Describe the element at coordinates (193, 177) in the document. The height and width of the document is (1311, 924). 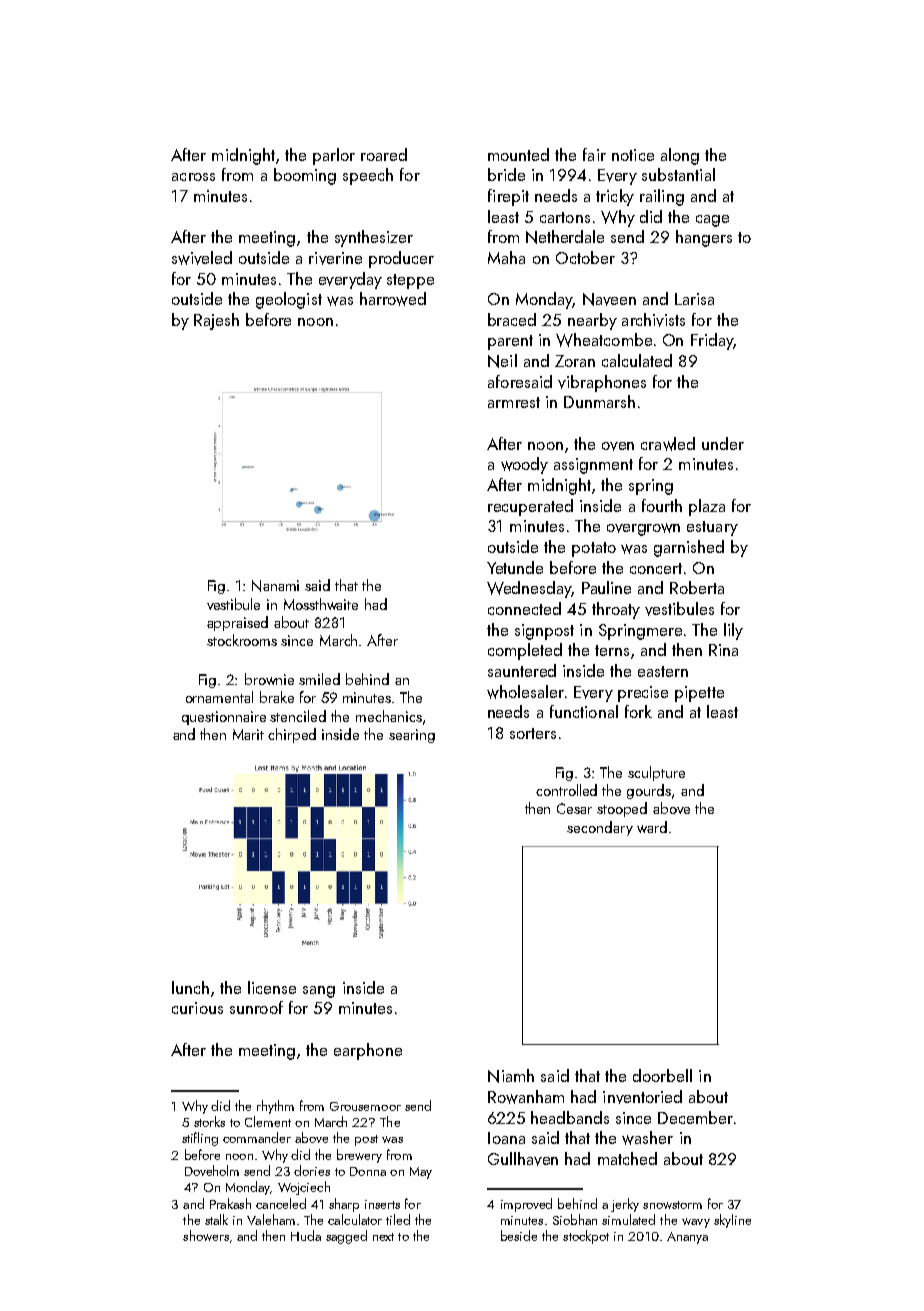
I see `across` at that location.
